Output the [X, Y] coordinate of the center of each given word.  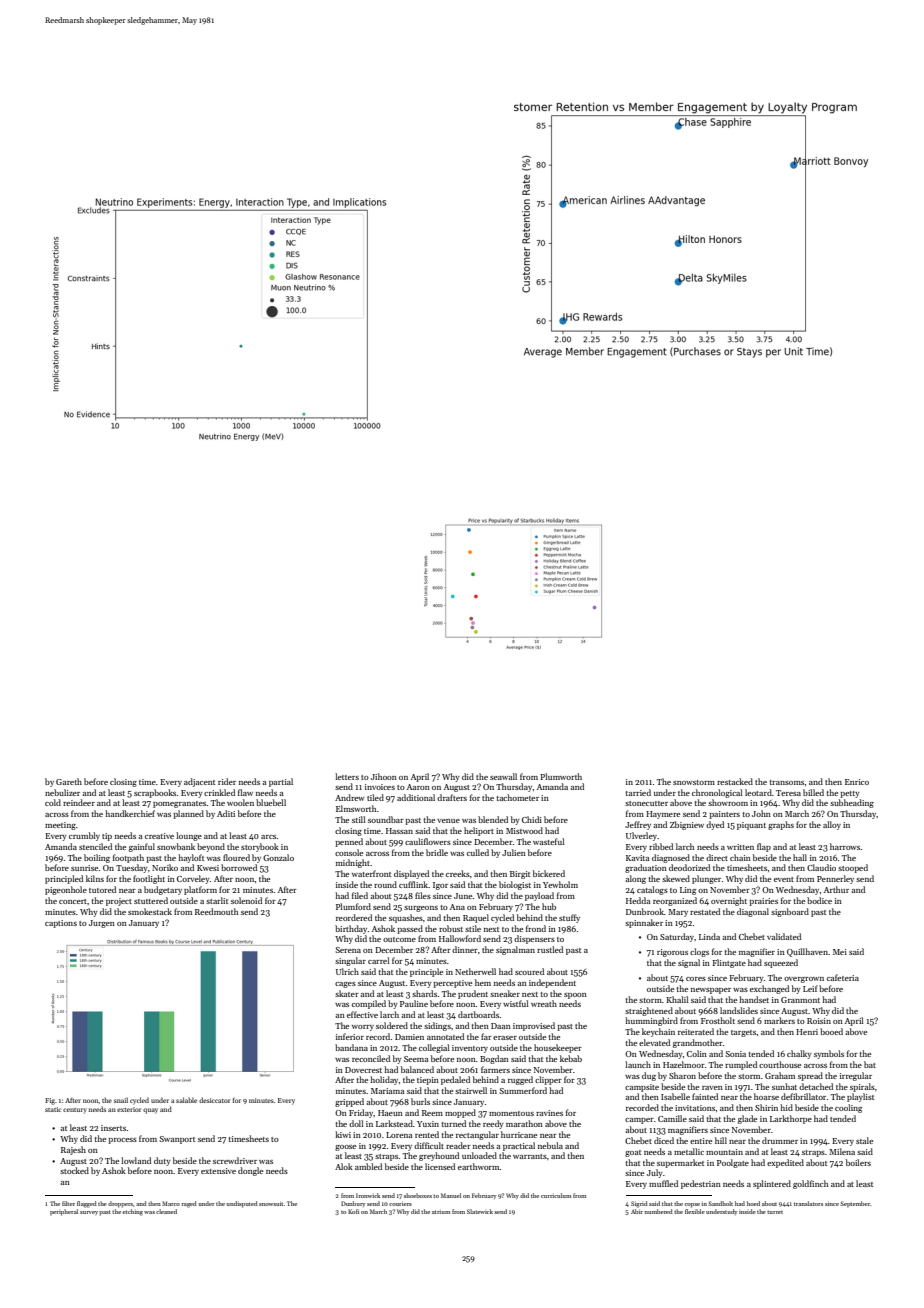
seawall [503, 776]
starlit [217, 900]
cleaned [166, 1211]
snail [121, 1100]
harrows [845, 846]
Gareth [69, 781]
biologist [515, 885]
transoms [787, 782]
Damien [409, 1037]
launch [638, 1064]
